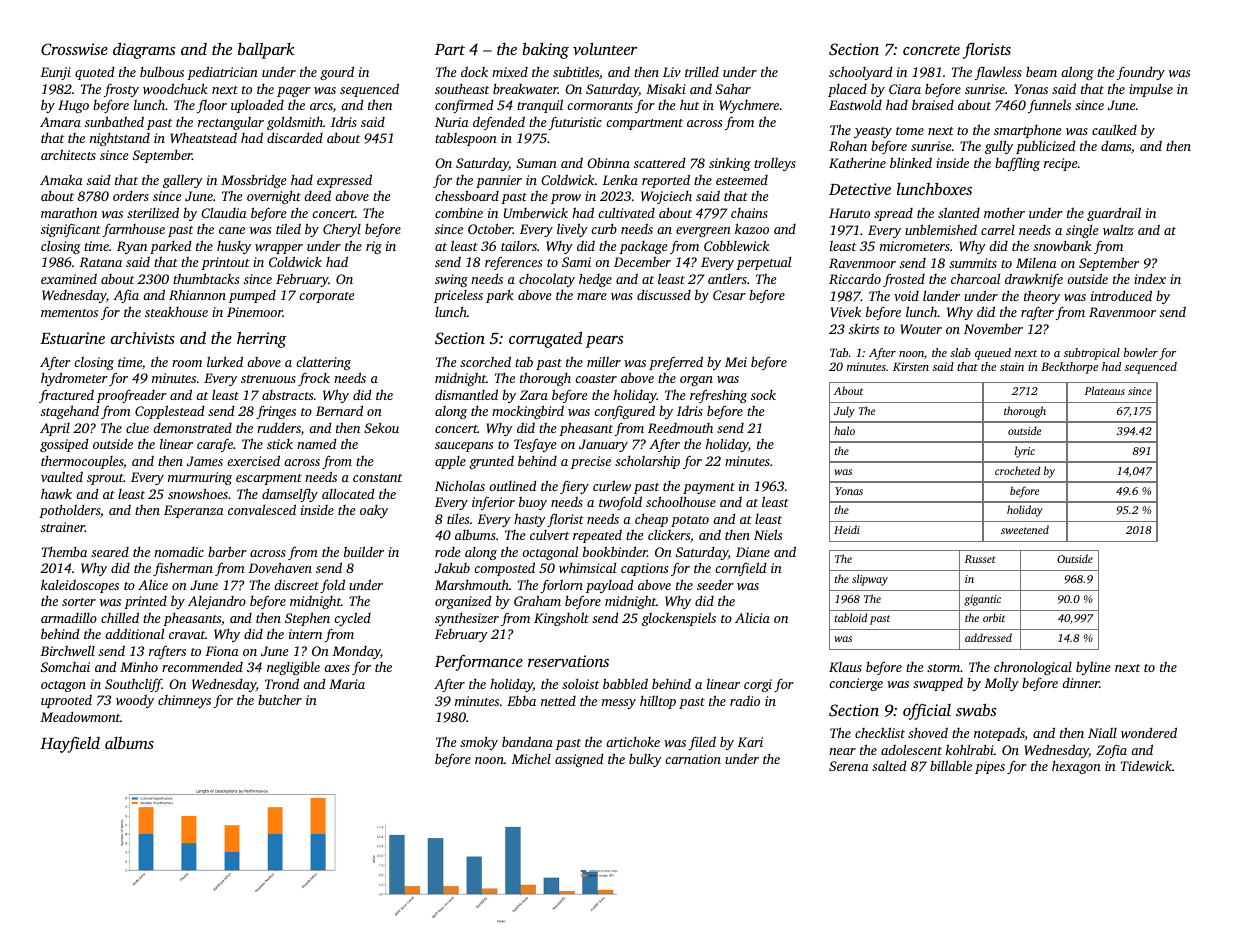 The width and height of the screenshot is (1233, 952). What do you see at coordinates (931, 50) in the screenshot?
I see `concrete` at bounding box center [931, 50].
